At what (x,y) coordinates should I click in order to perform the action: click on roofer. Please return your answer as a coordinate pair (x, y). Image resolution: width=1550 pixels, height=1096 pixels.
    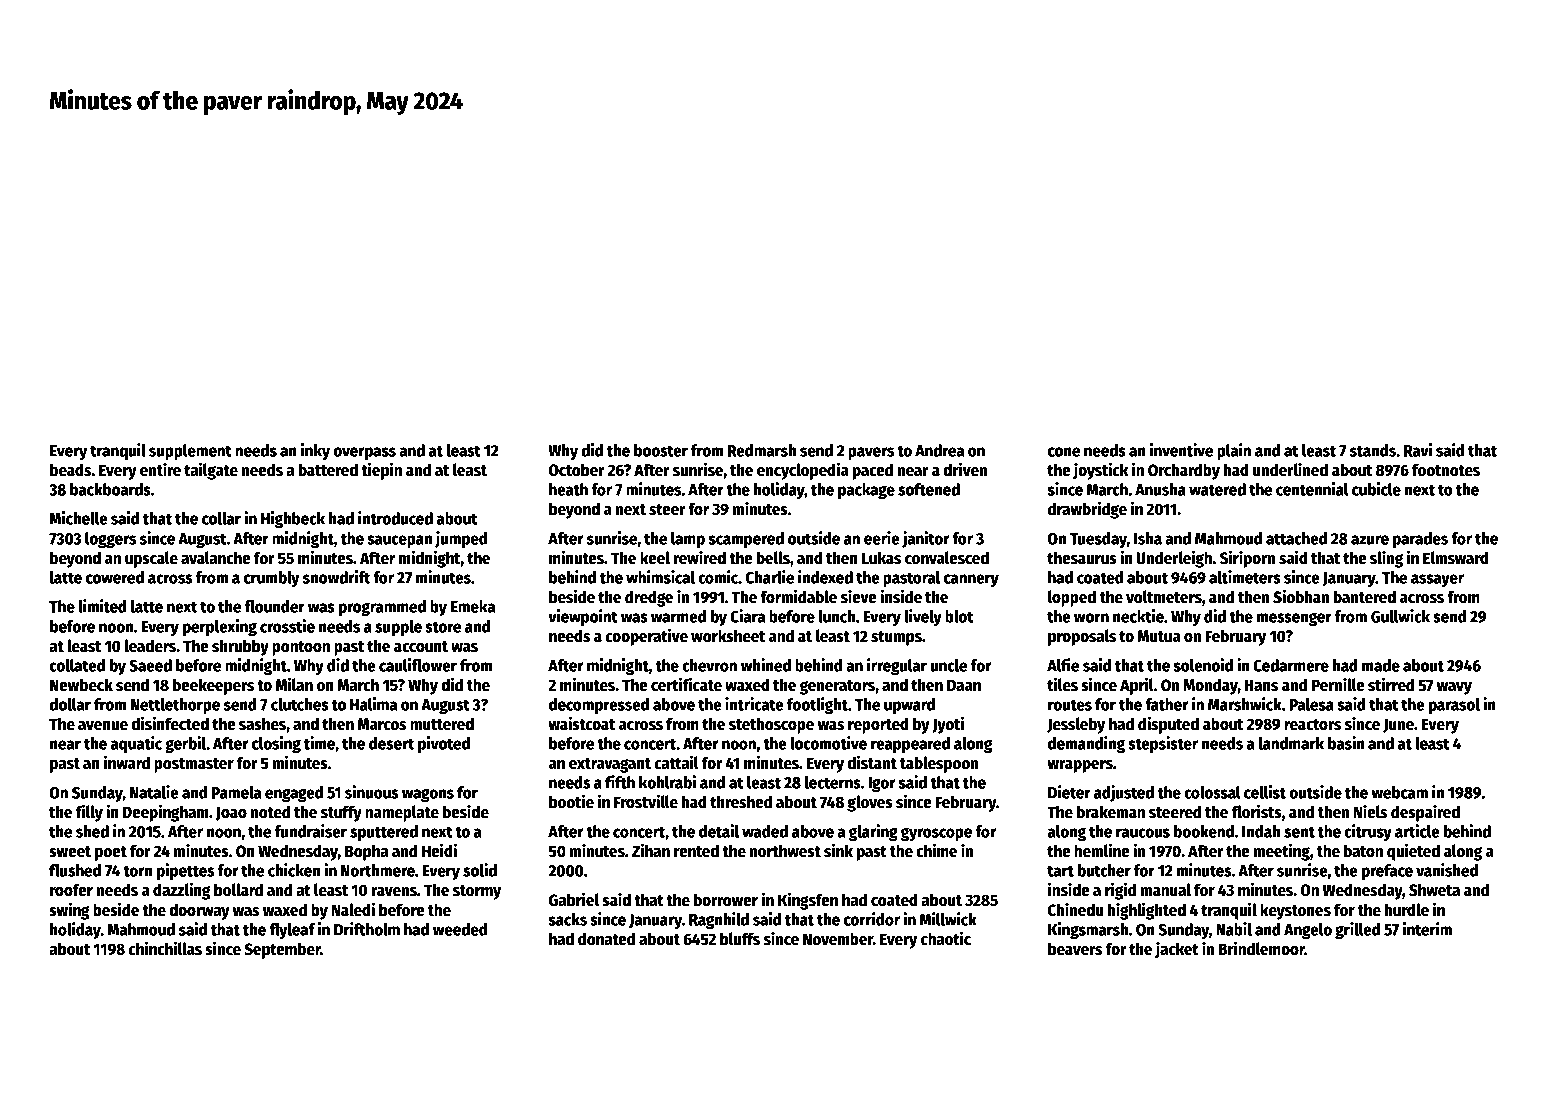
    Looking at the image, I should click on (71, 890).
